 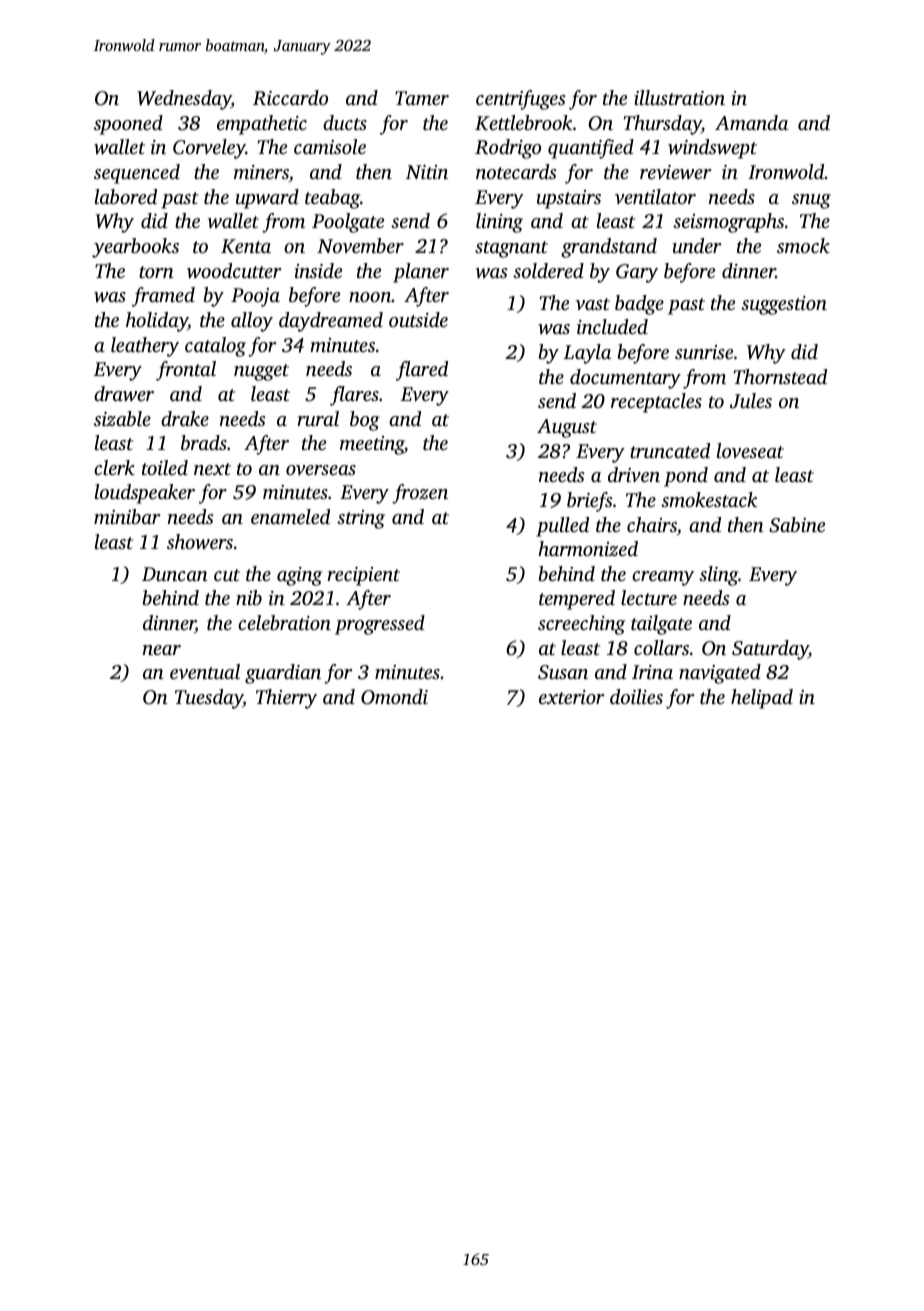 I want to click on sling, so click(x=719, y=576).
